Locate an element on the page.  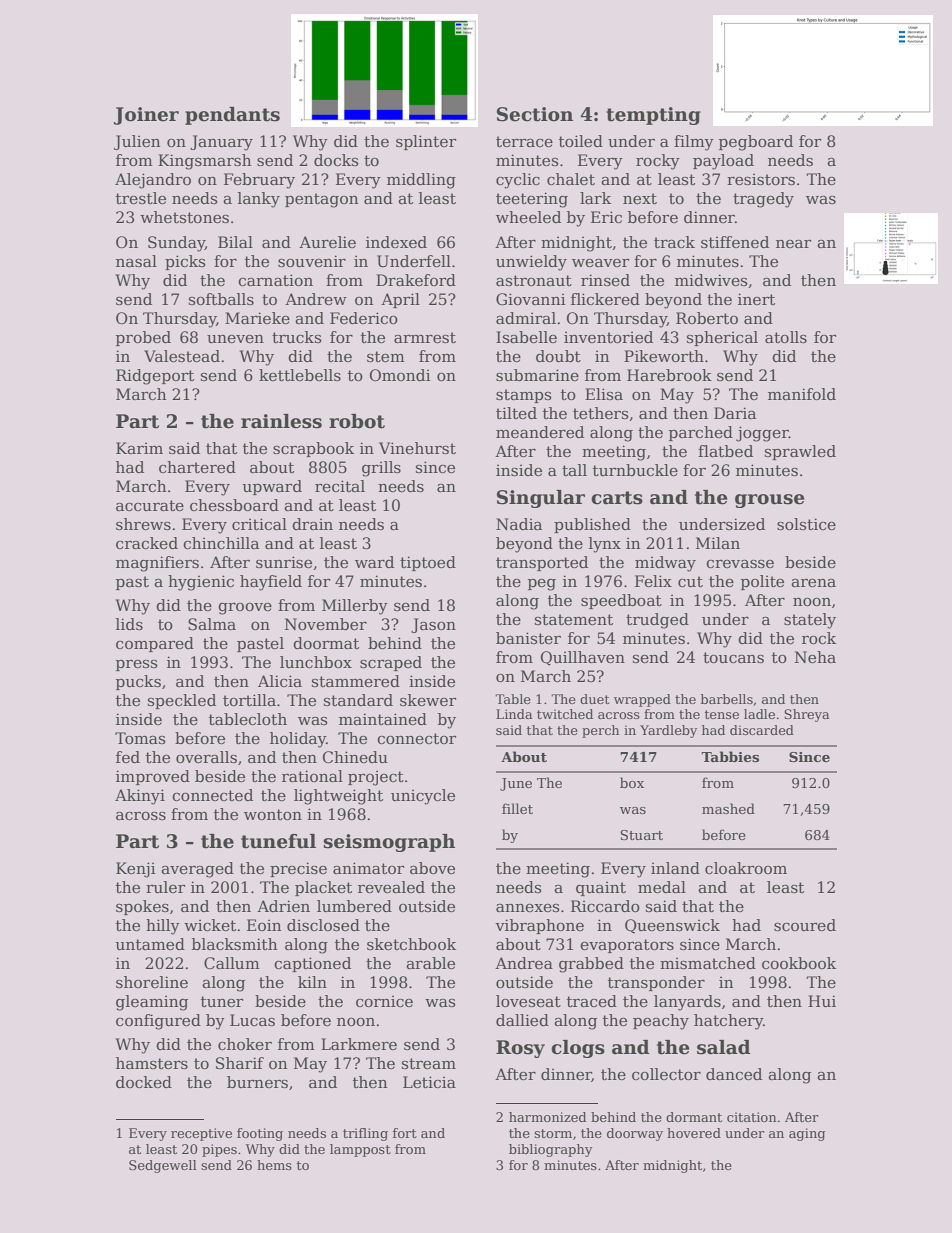
rinsed is located at coordinates (605, 280).
